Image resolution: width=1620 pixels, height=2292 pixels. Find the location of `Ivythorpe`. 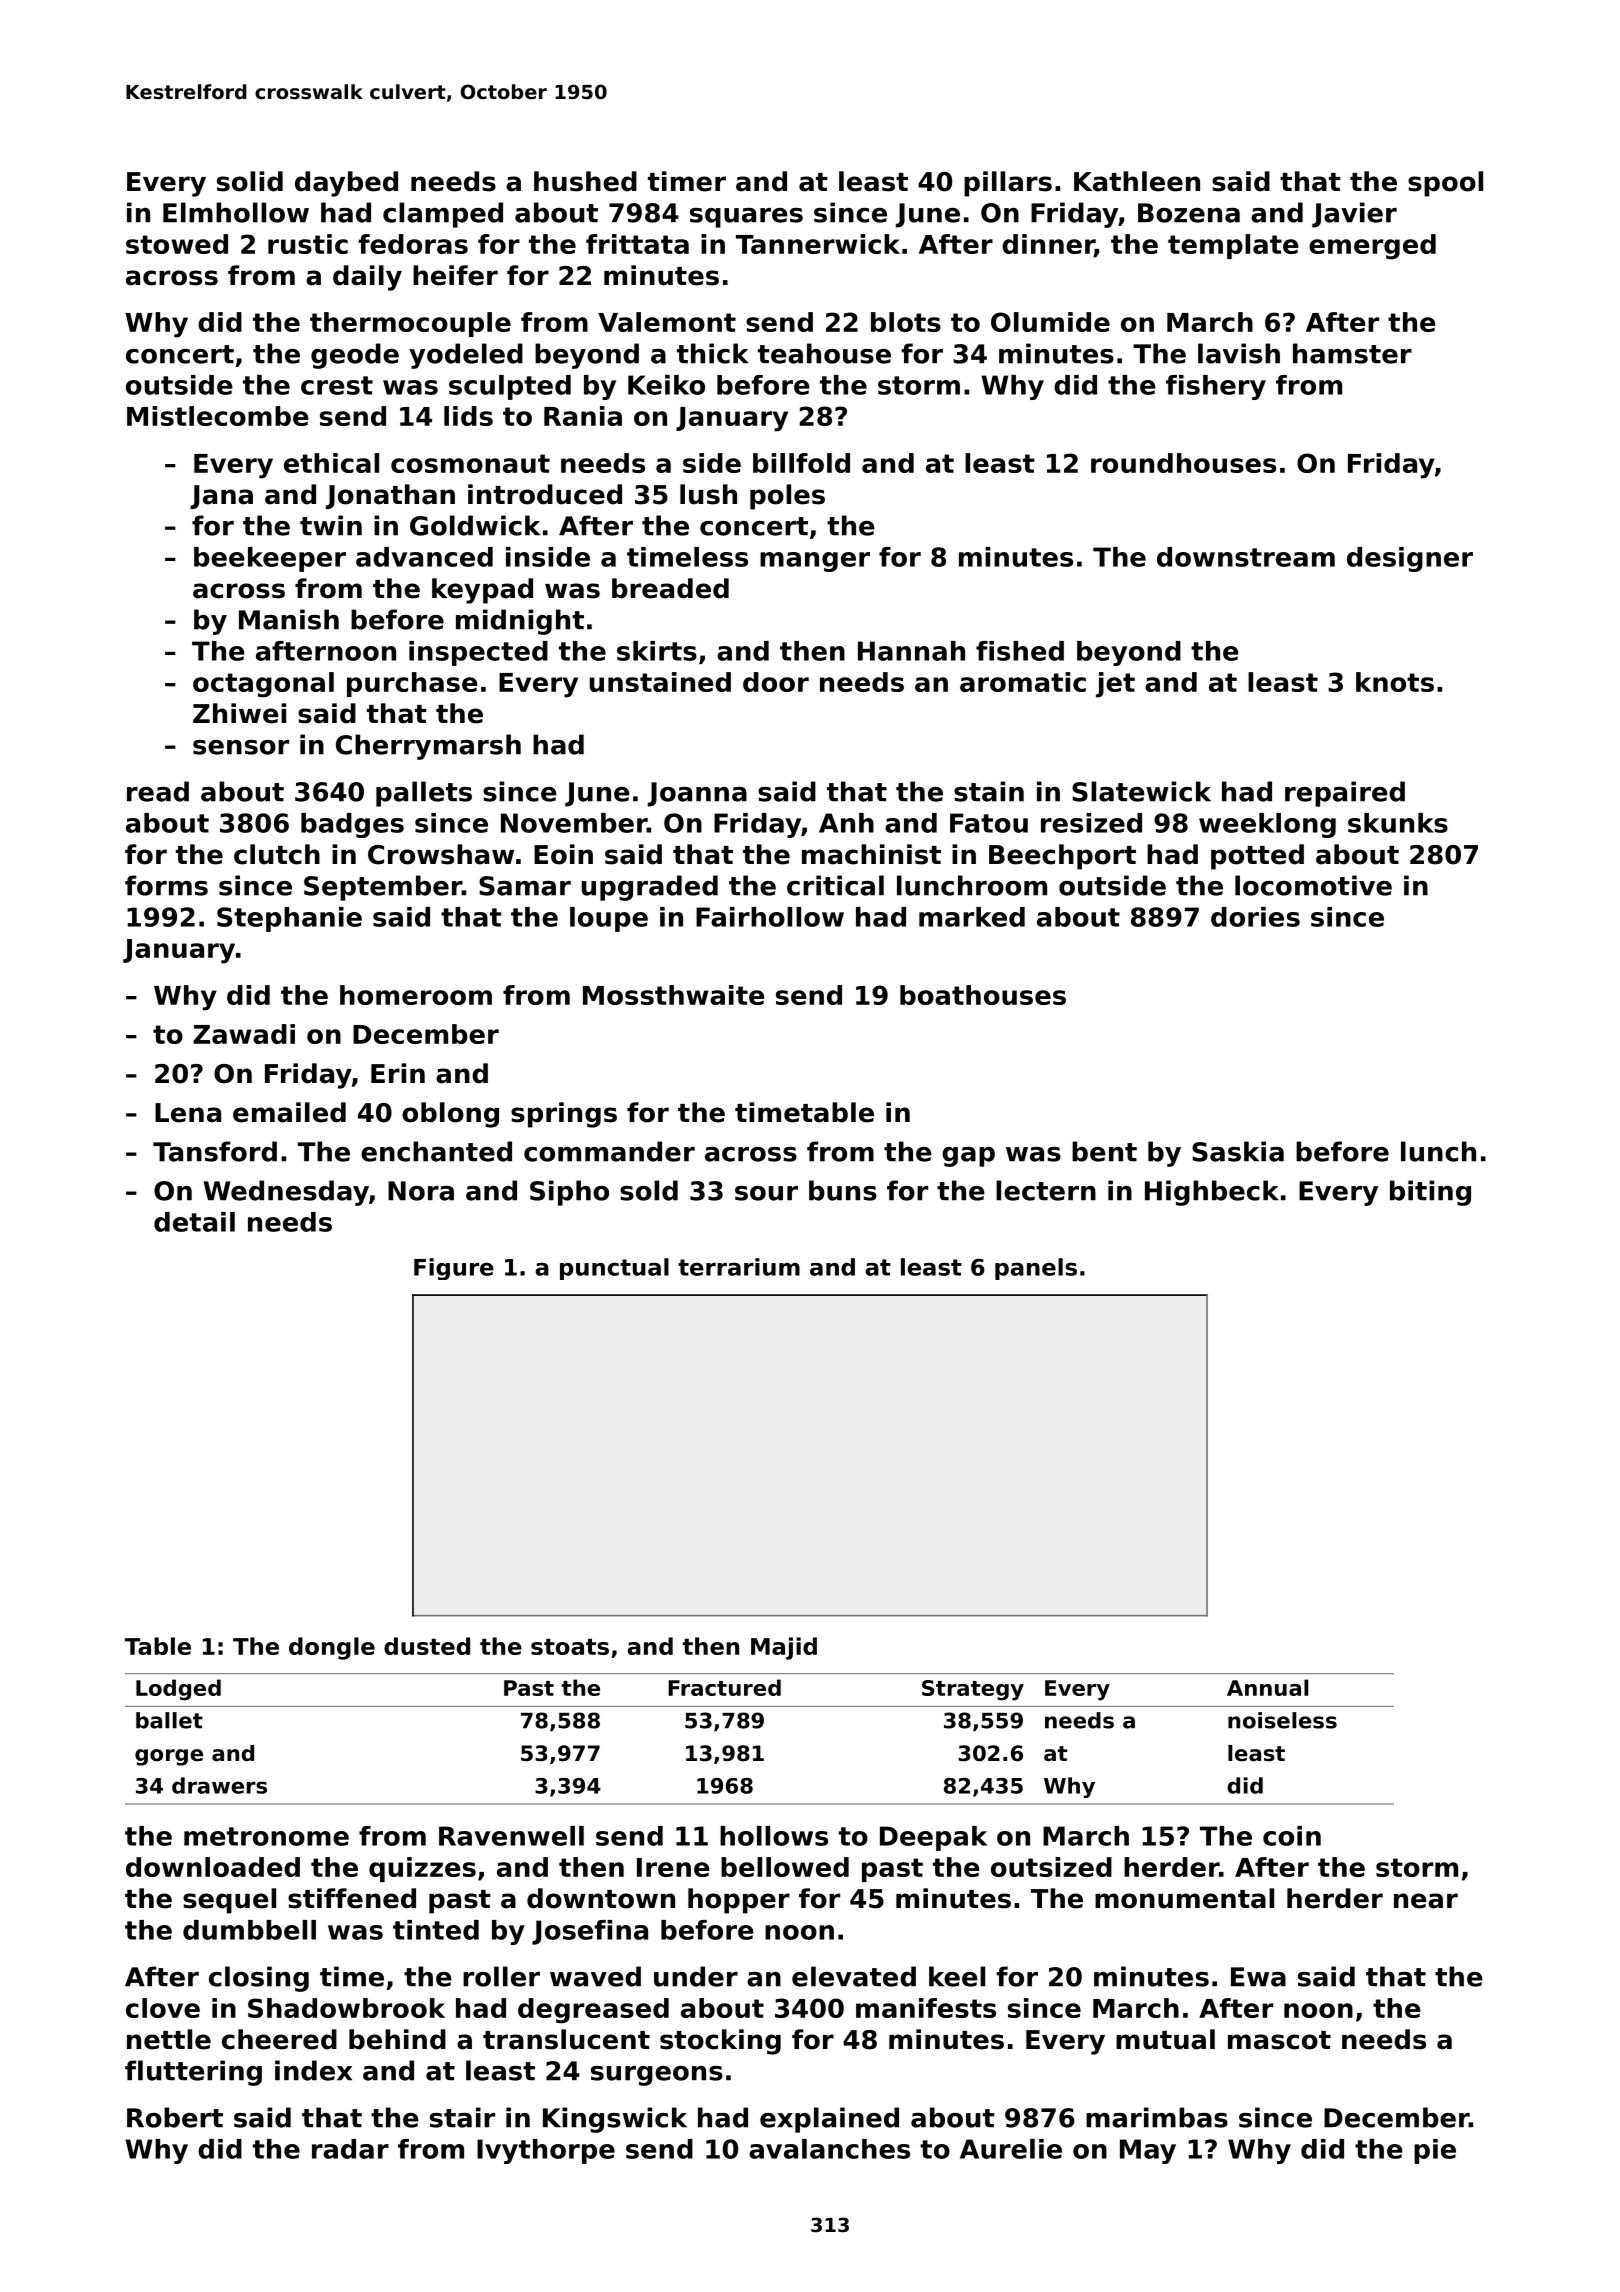

Ivythorpe is located at coordinates (546, 2151).
